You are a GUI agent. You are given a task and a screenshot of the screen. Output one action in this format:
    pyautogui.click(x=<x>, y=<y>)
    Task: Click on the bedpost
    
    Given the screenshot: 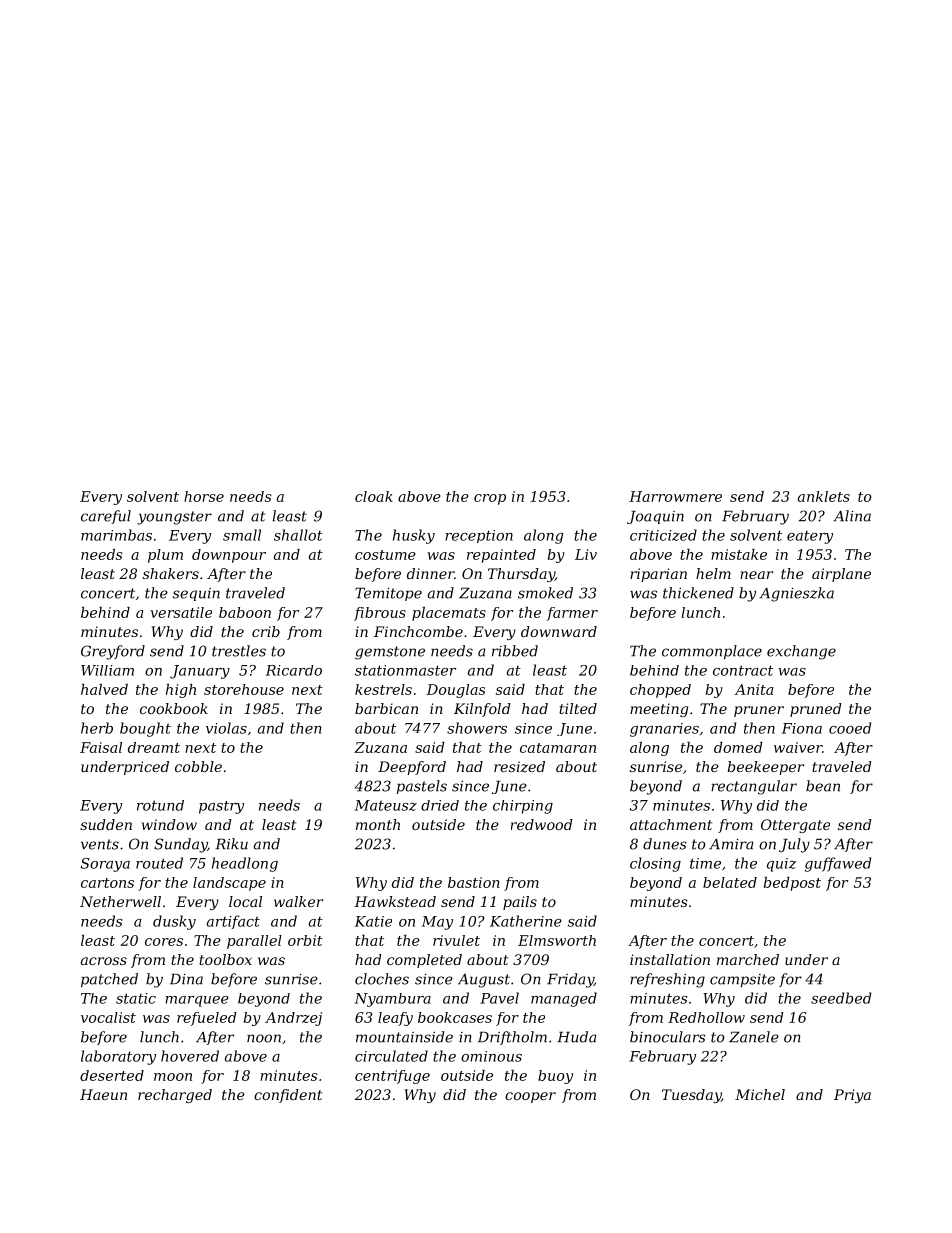 What is the action you would take?
    pyautogui.click(x=792, y=884)
